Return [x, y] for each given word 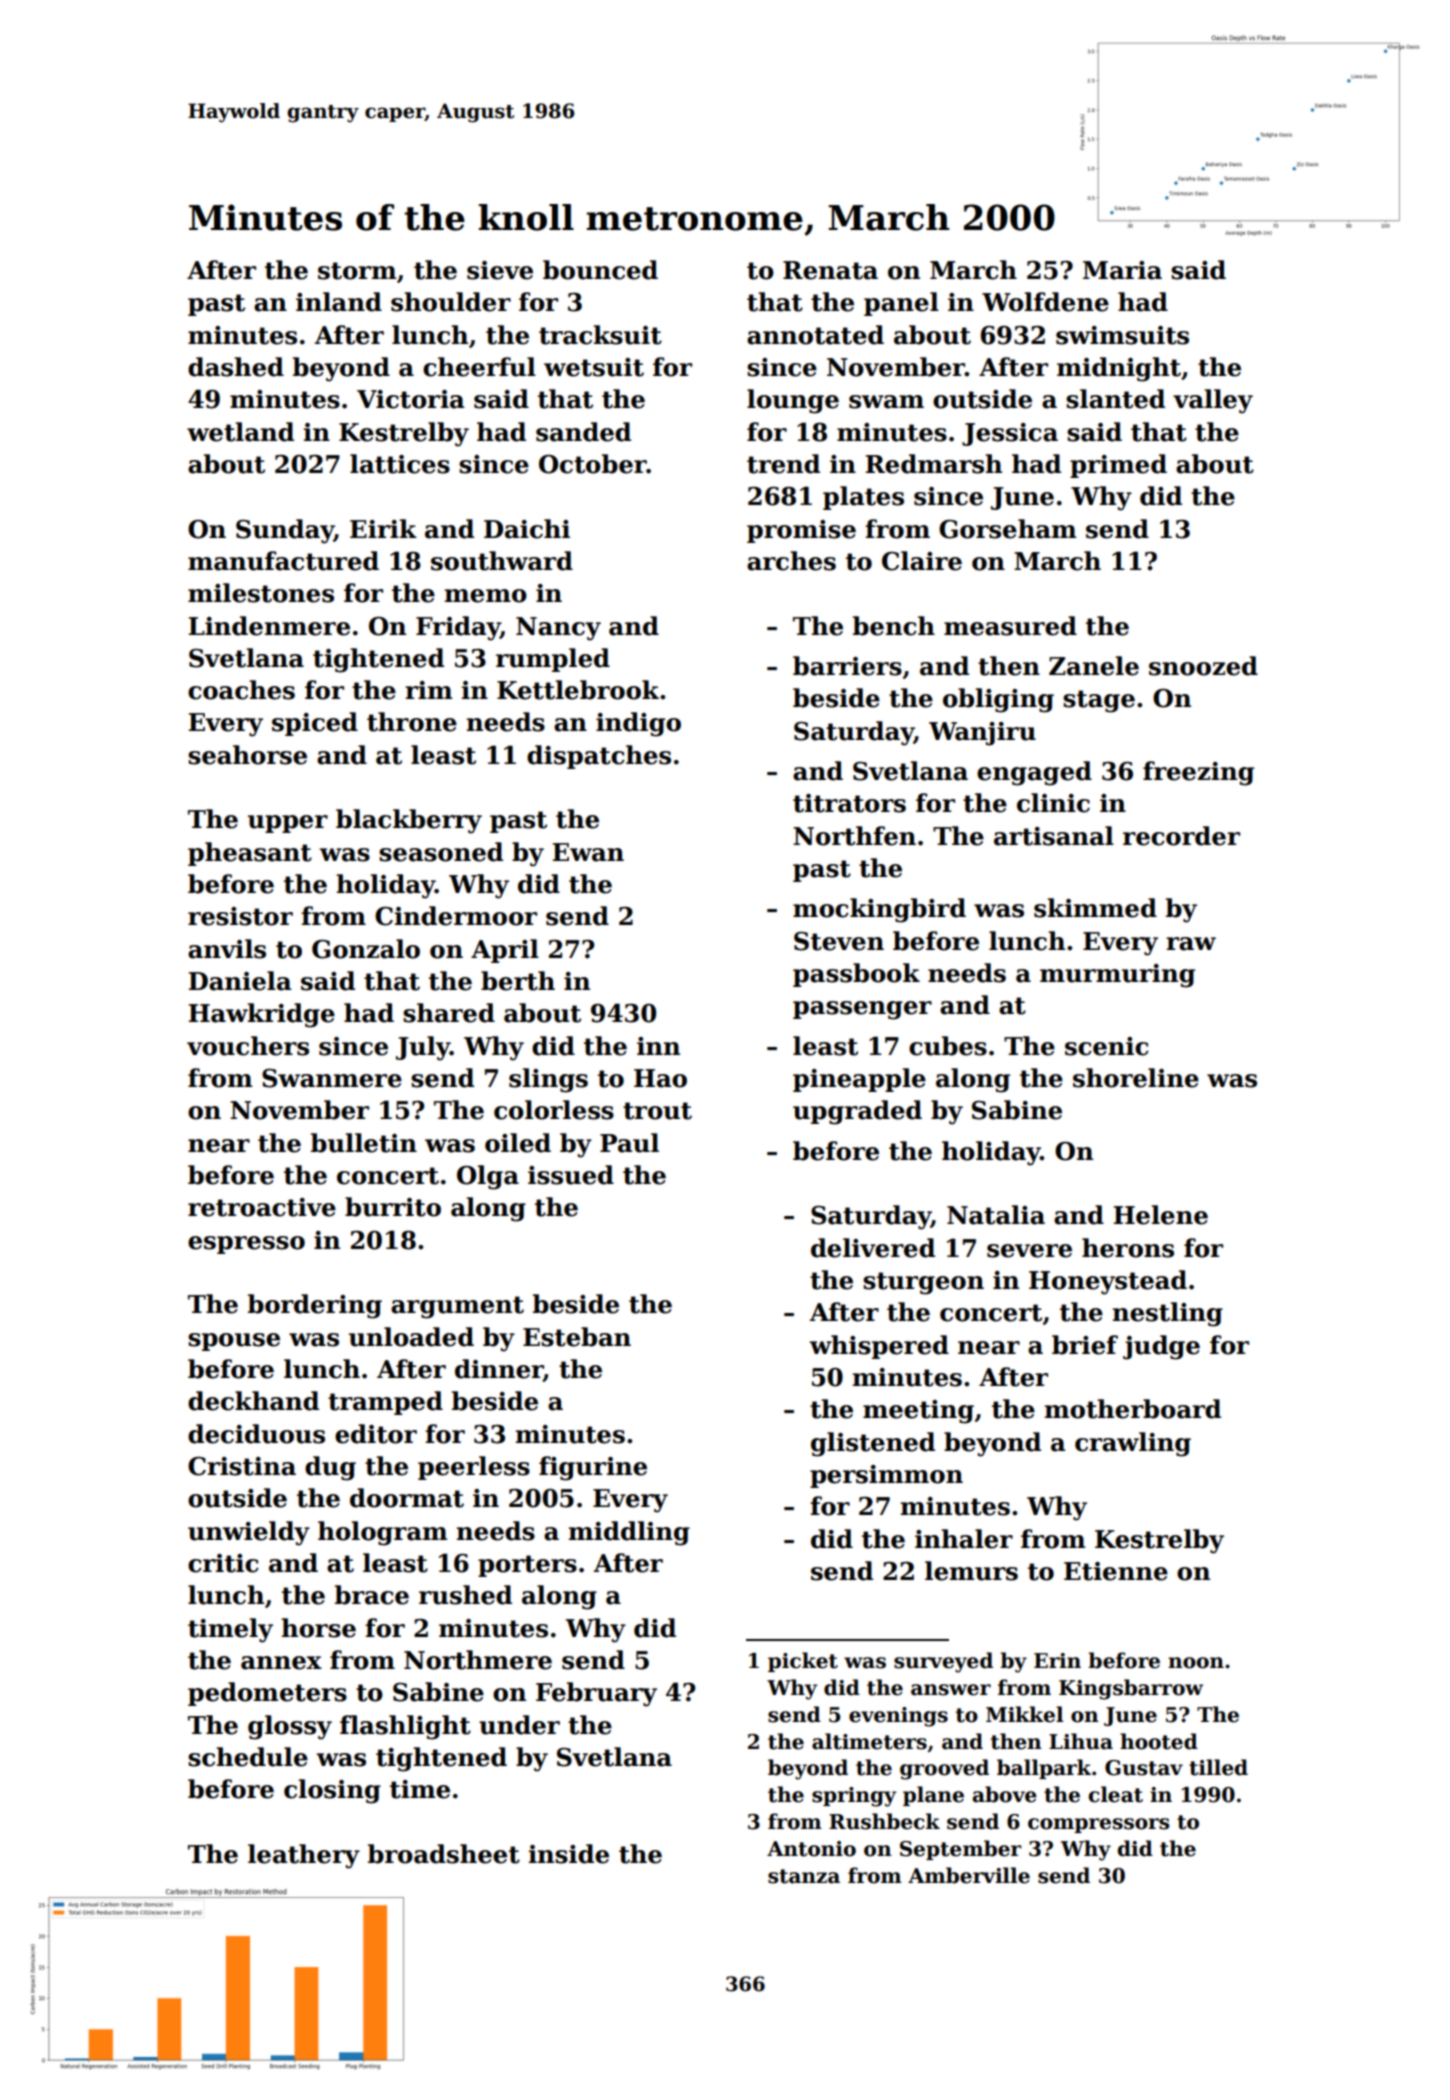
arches [791, 561]
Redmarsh [933, 464]
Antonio [811, 1849]
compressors [1098, 1825]
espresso [246, 1245]
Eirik [383, 528]
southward [502, 561]
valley [1213, 401]
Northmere [478, 1660]
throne [412, 722]
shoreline [1136, 1078]
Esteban [577, 1337]
